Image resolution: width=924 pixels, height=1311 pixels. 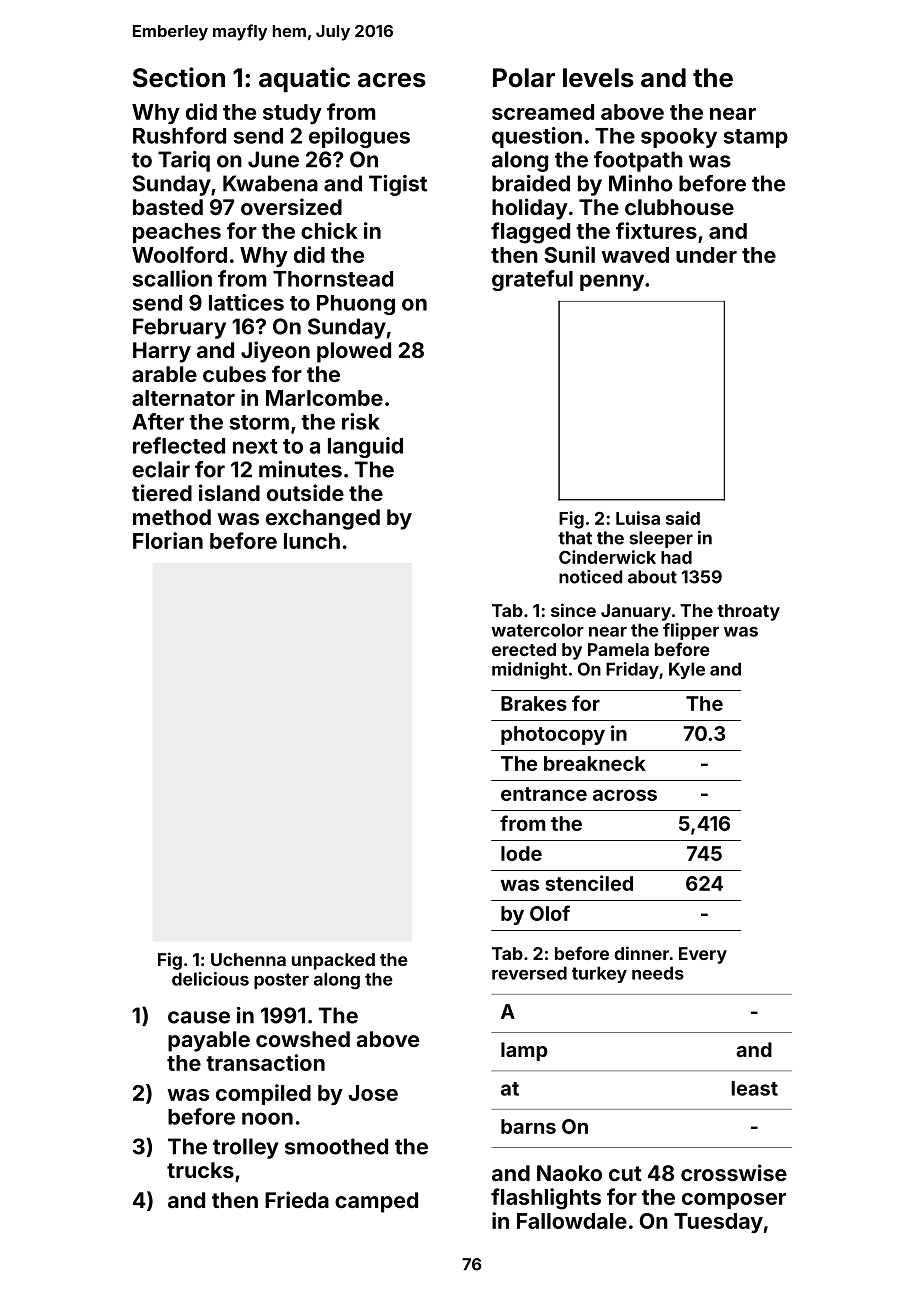 I want to click on trucks, so click(x=200, y=1170).
